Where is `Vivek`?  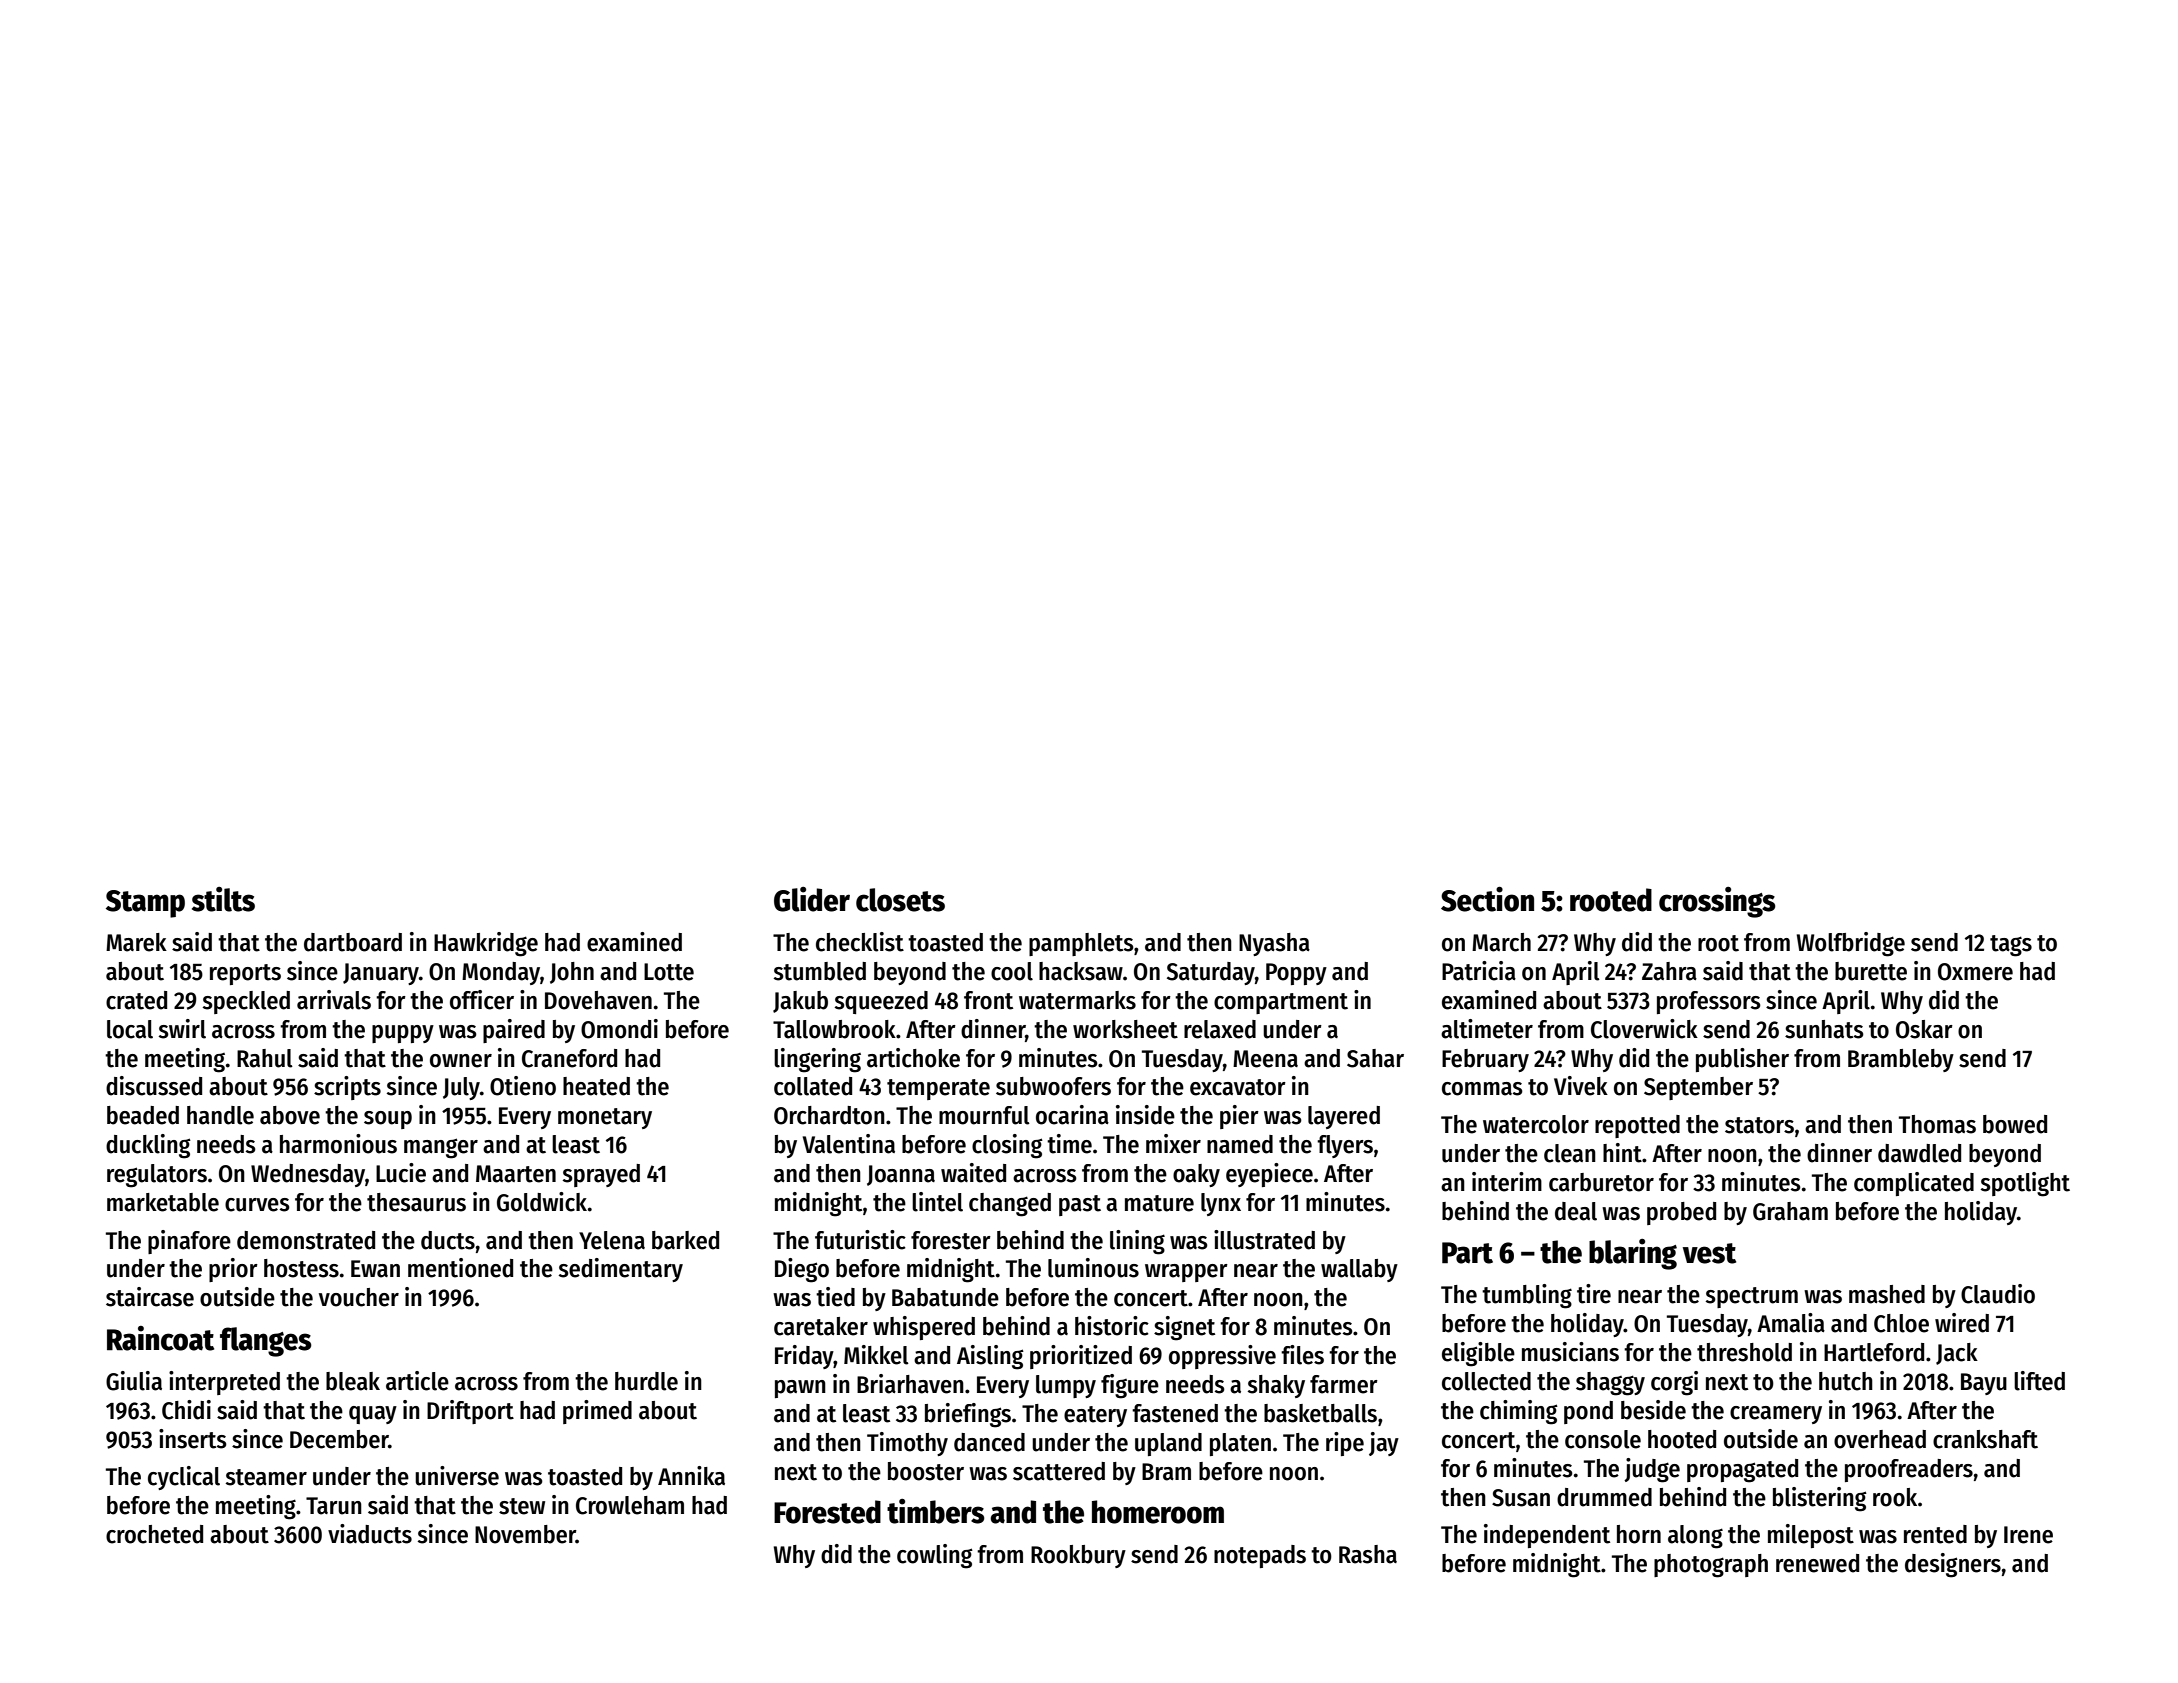
Vivek is located at coordinates (1581, 1086).
